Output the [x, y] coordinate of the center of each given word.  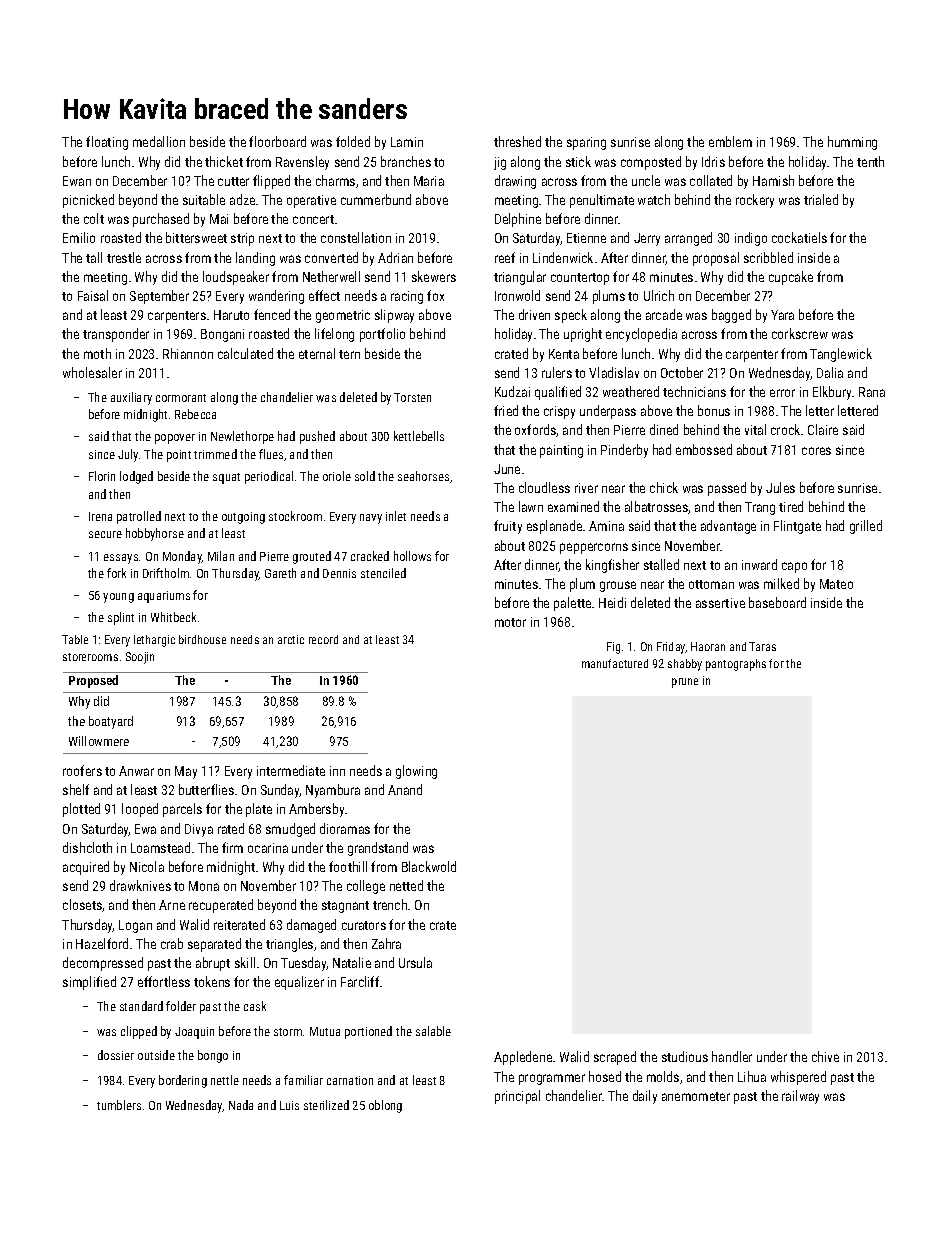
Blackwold [429, 866]
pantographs [736, 665]
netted [406, 885]
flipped [271, 182]
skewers [434, 276]
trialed [821, 199]
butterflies [206, 789]
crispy [559, 412]
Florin [102, 476]
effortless [164, 981]
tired [791, 506]
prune [685, 683]
